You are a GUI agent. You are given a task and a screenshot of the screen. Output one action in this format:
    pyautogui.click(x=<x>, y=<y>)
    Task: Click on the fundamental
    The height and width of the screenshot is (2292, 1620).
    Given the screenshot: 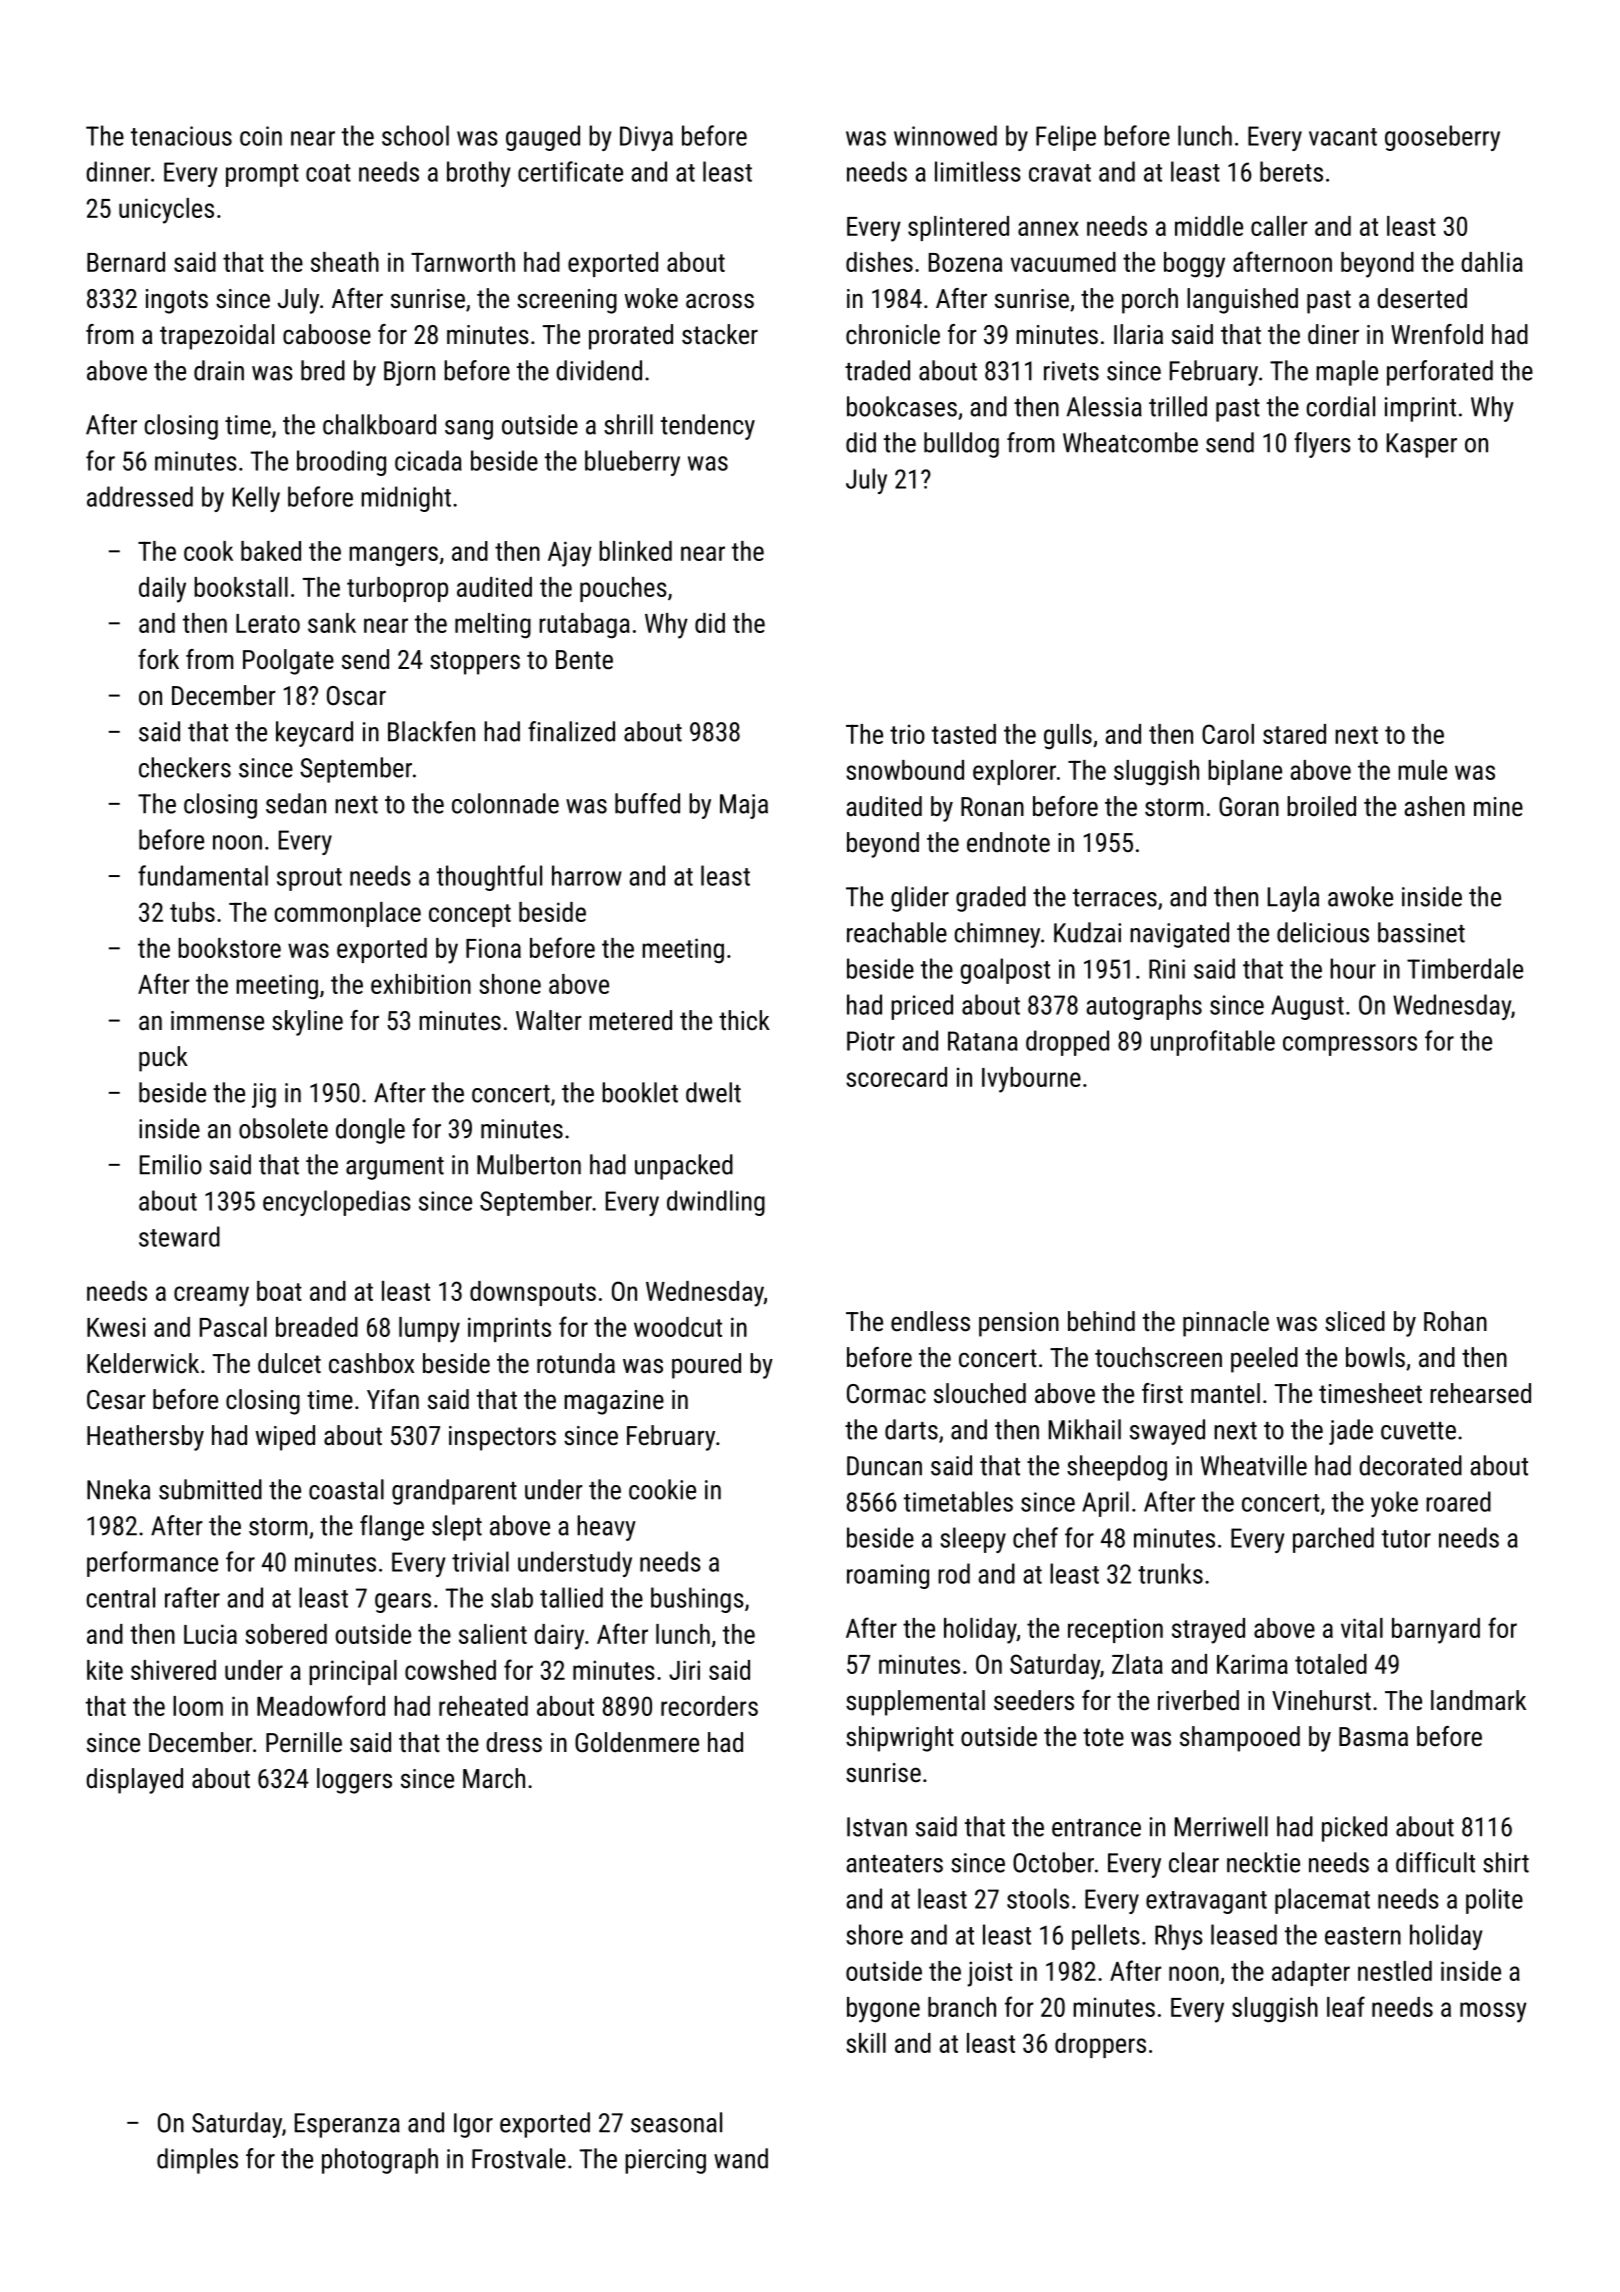 What is the action you would take?
    pyautogui.click(x=203, y=875)
